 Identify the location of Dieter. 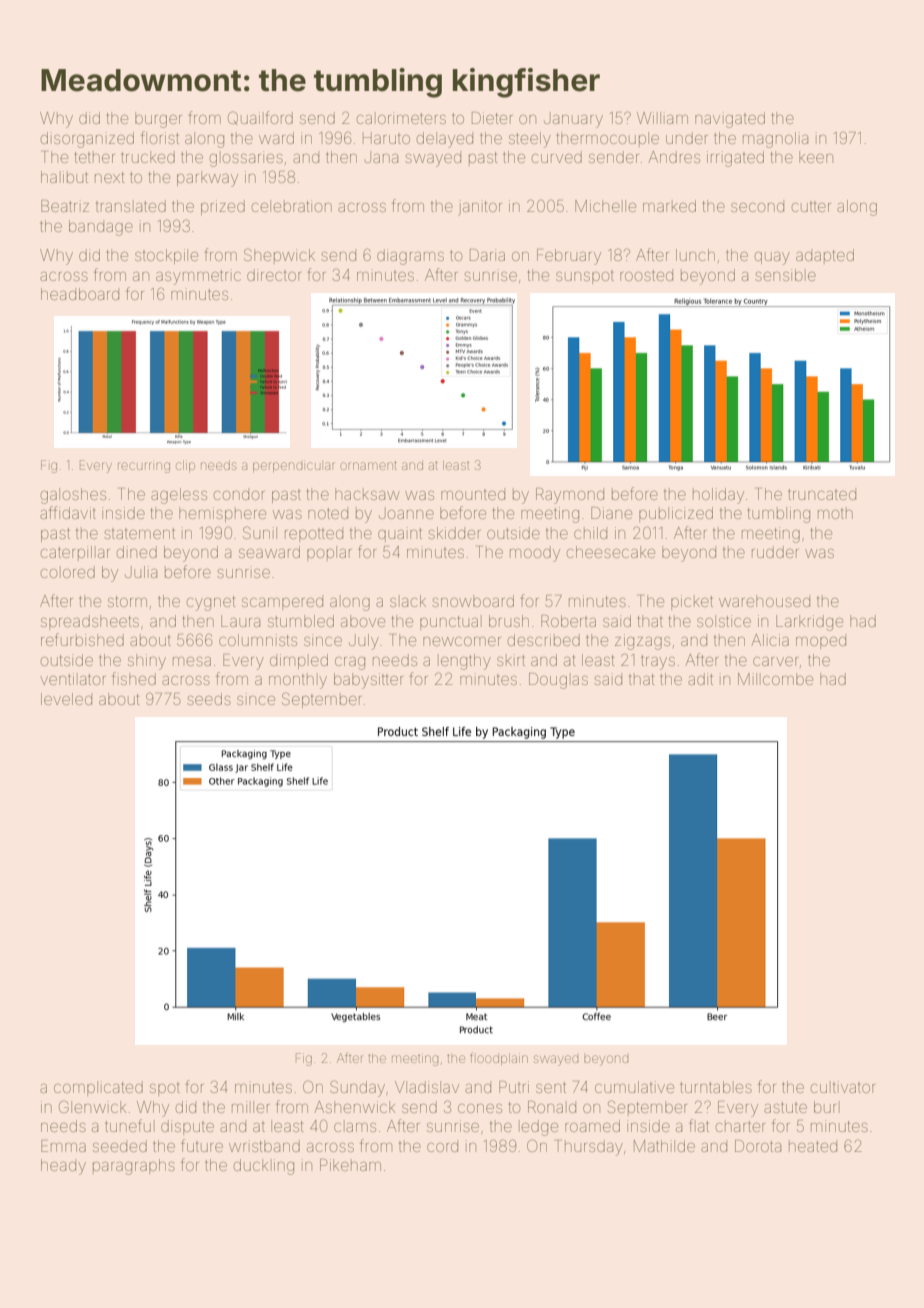
(492, 118).
